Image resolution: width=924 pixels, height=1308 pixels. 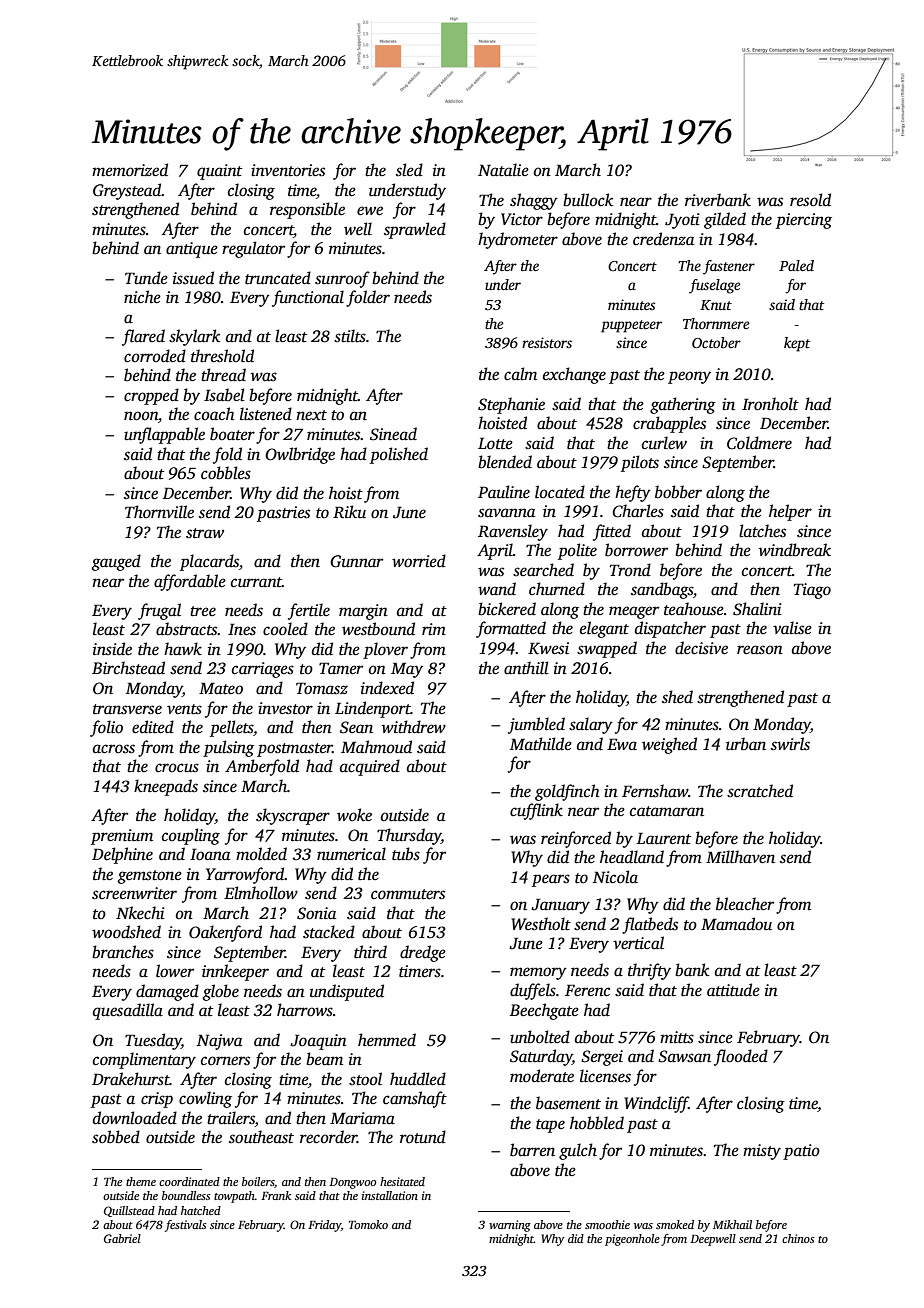 What do you see at coordinates (347, 992) in the page?
I see `undisputed` at bounding box center [347, 992].
